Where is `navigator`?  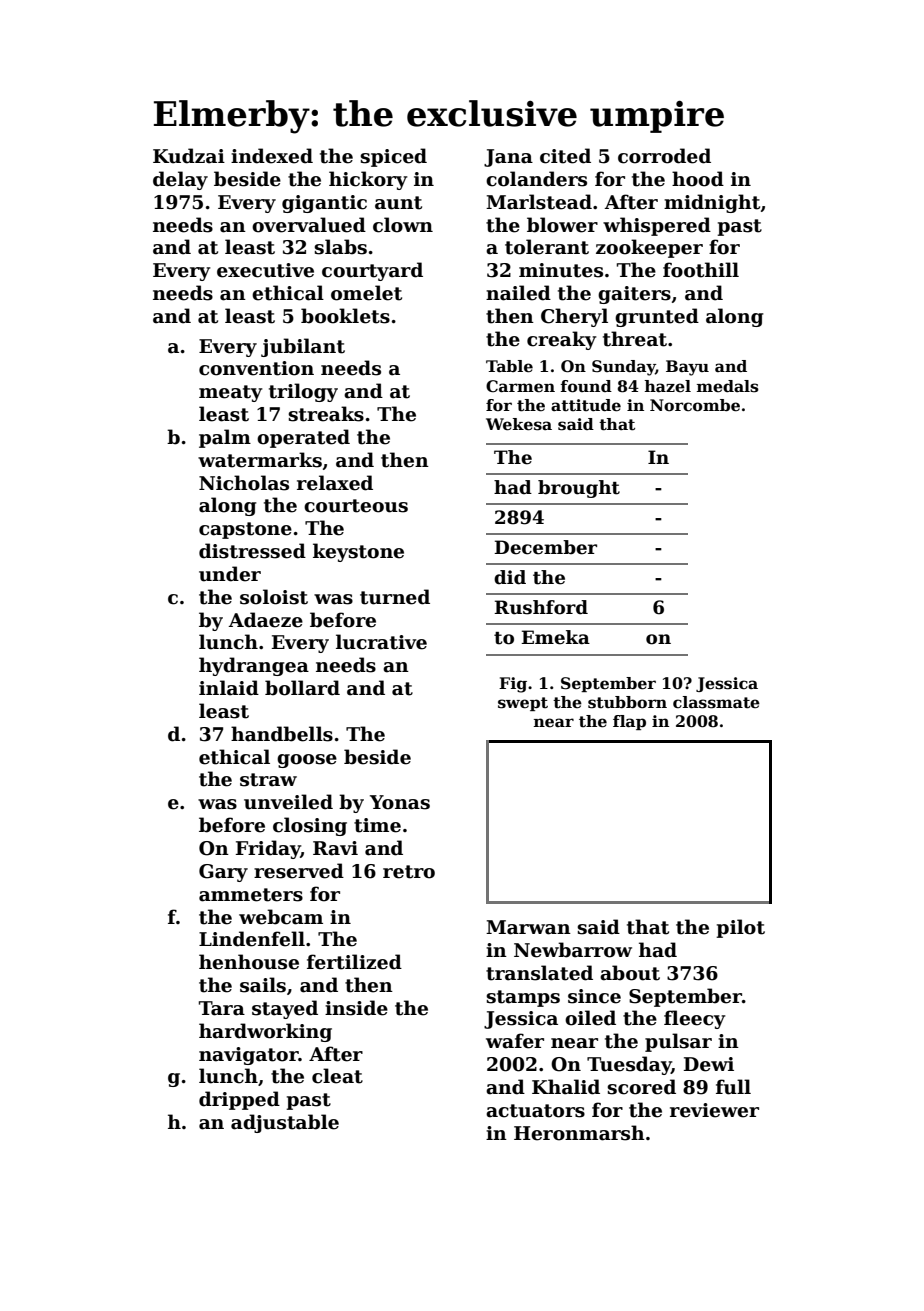
navigator is located at coordinates (249, 1056).
